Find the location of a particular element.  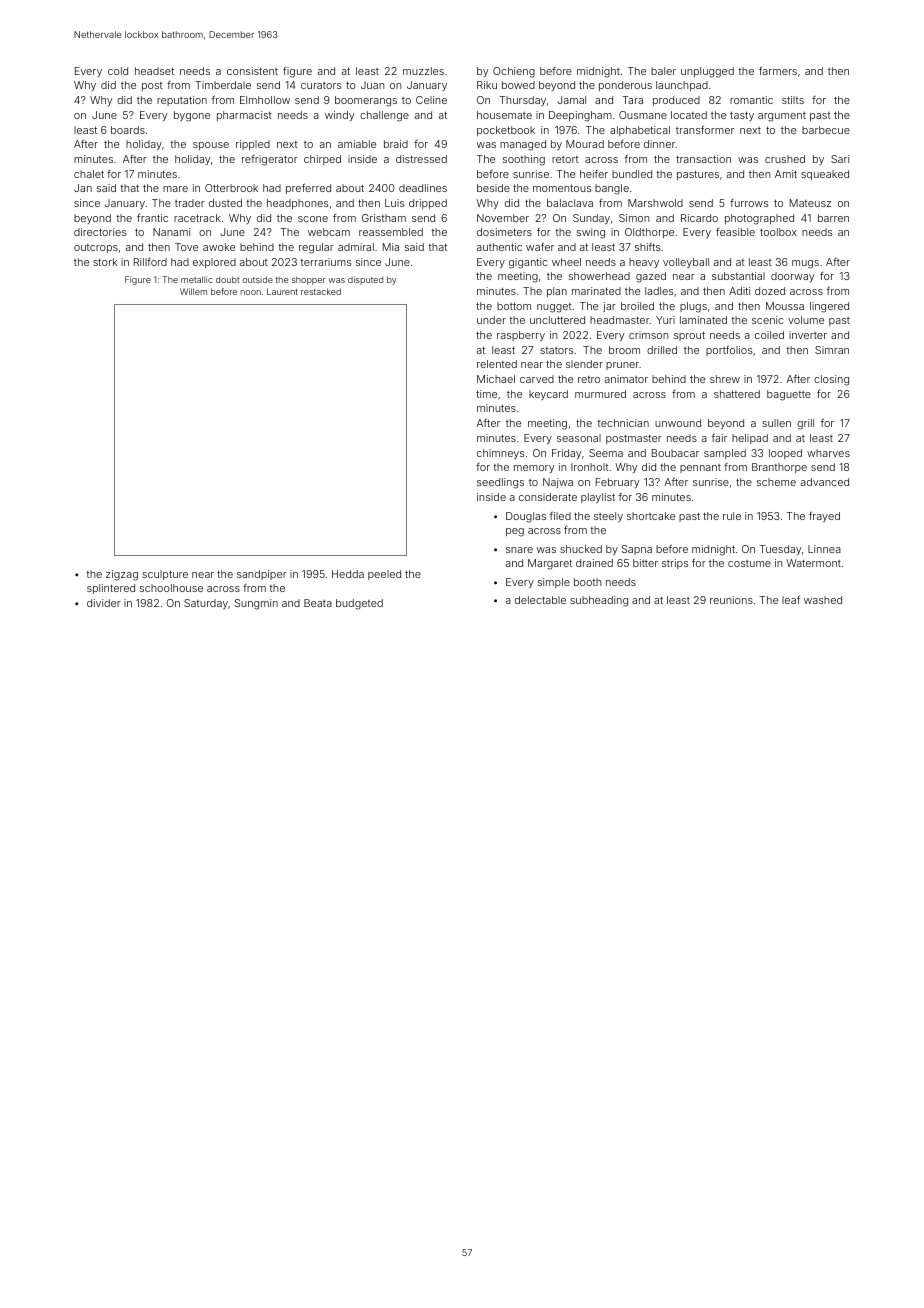

tasty is located at coordinates (742, 116).
